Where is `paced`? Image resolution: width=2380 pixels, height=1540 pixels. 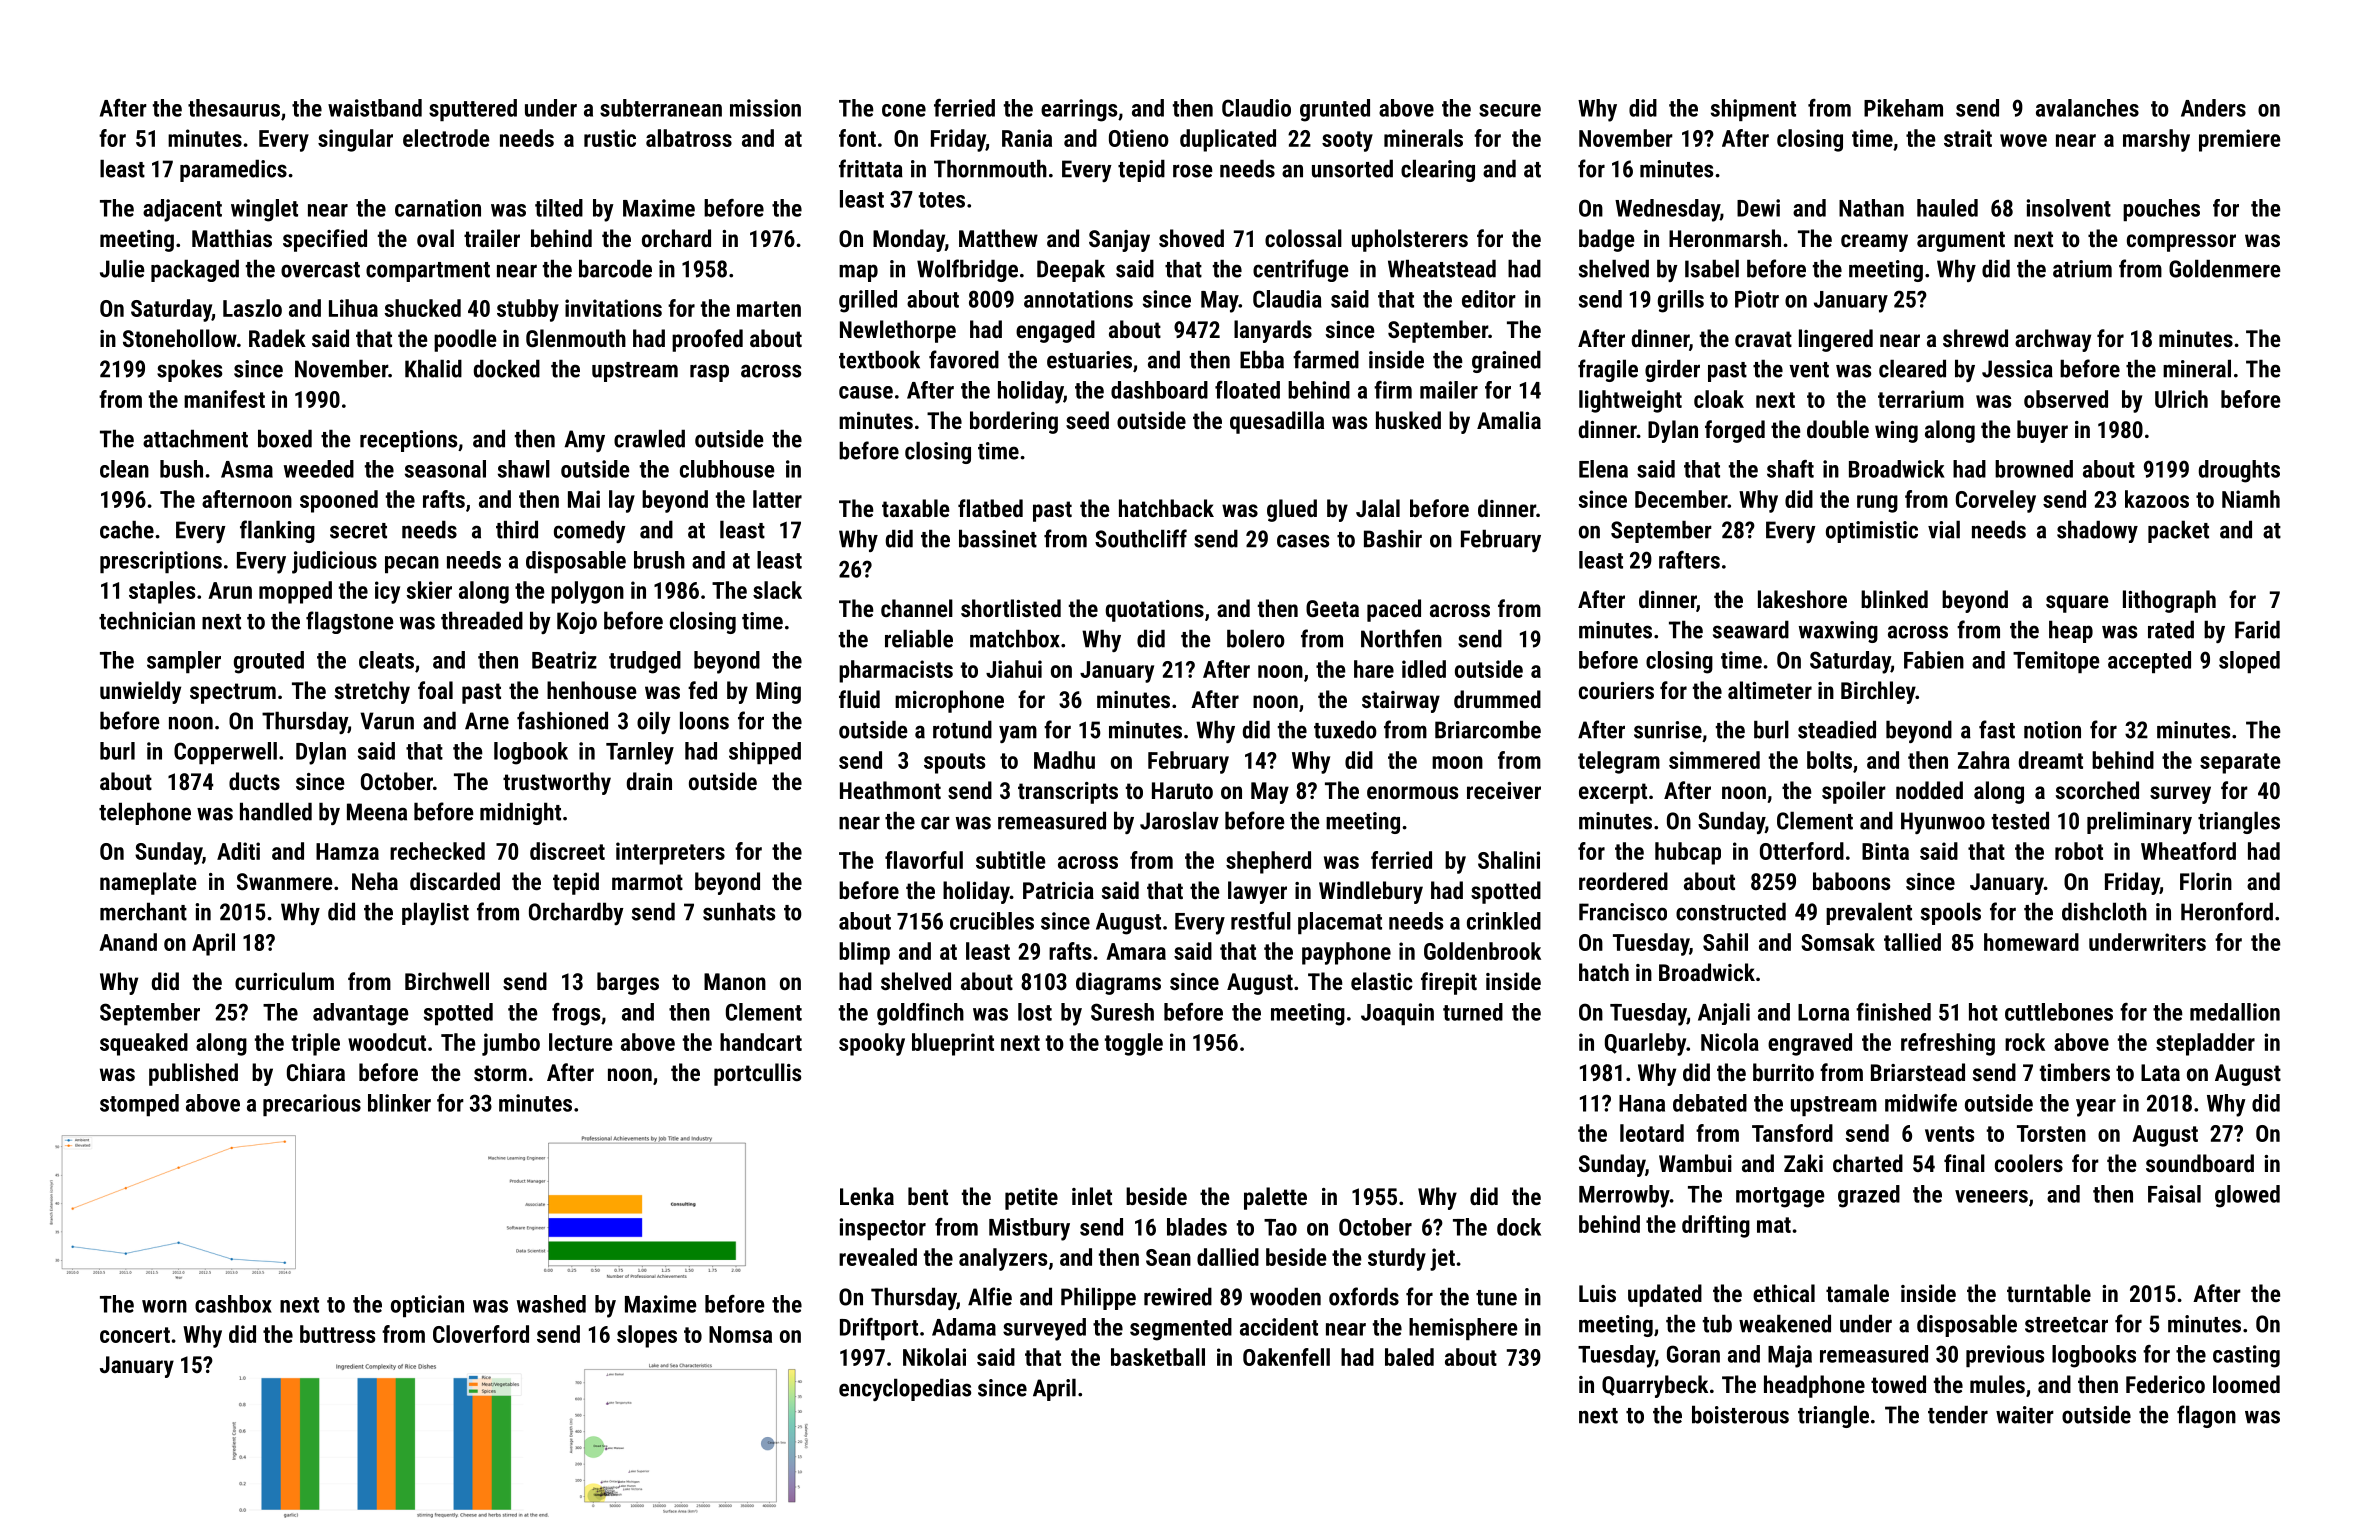 paced is located at coordinates (1394, 610).
